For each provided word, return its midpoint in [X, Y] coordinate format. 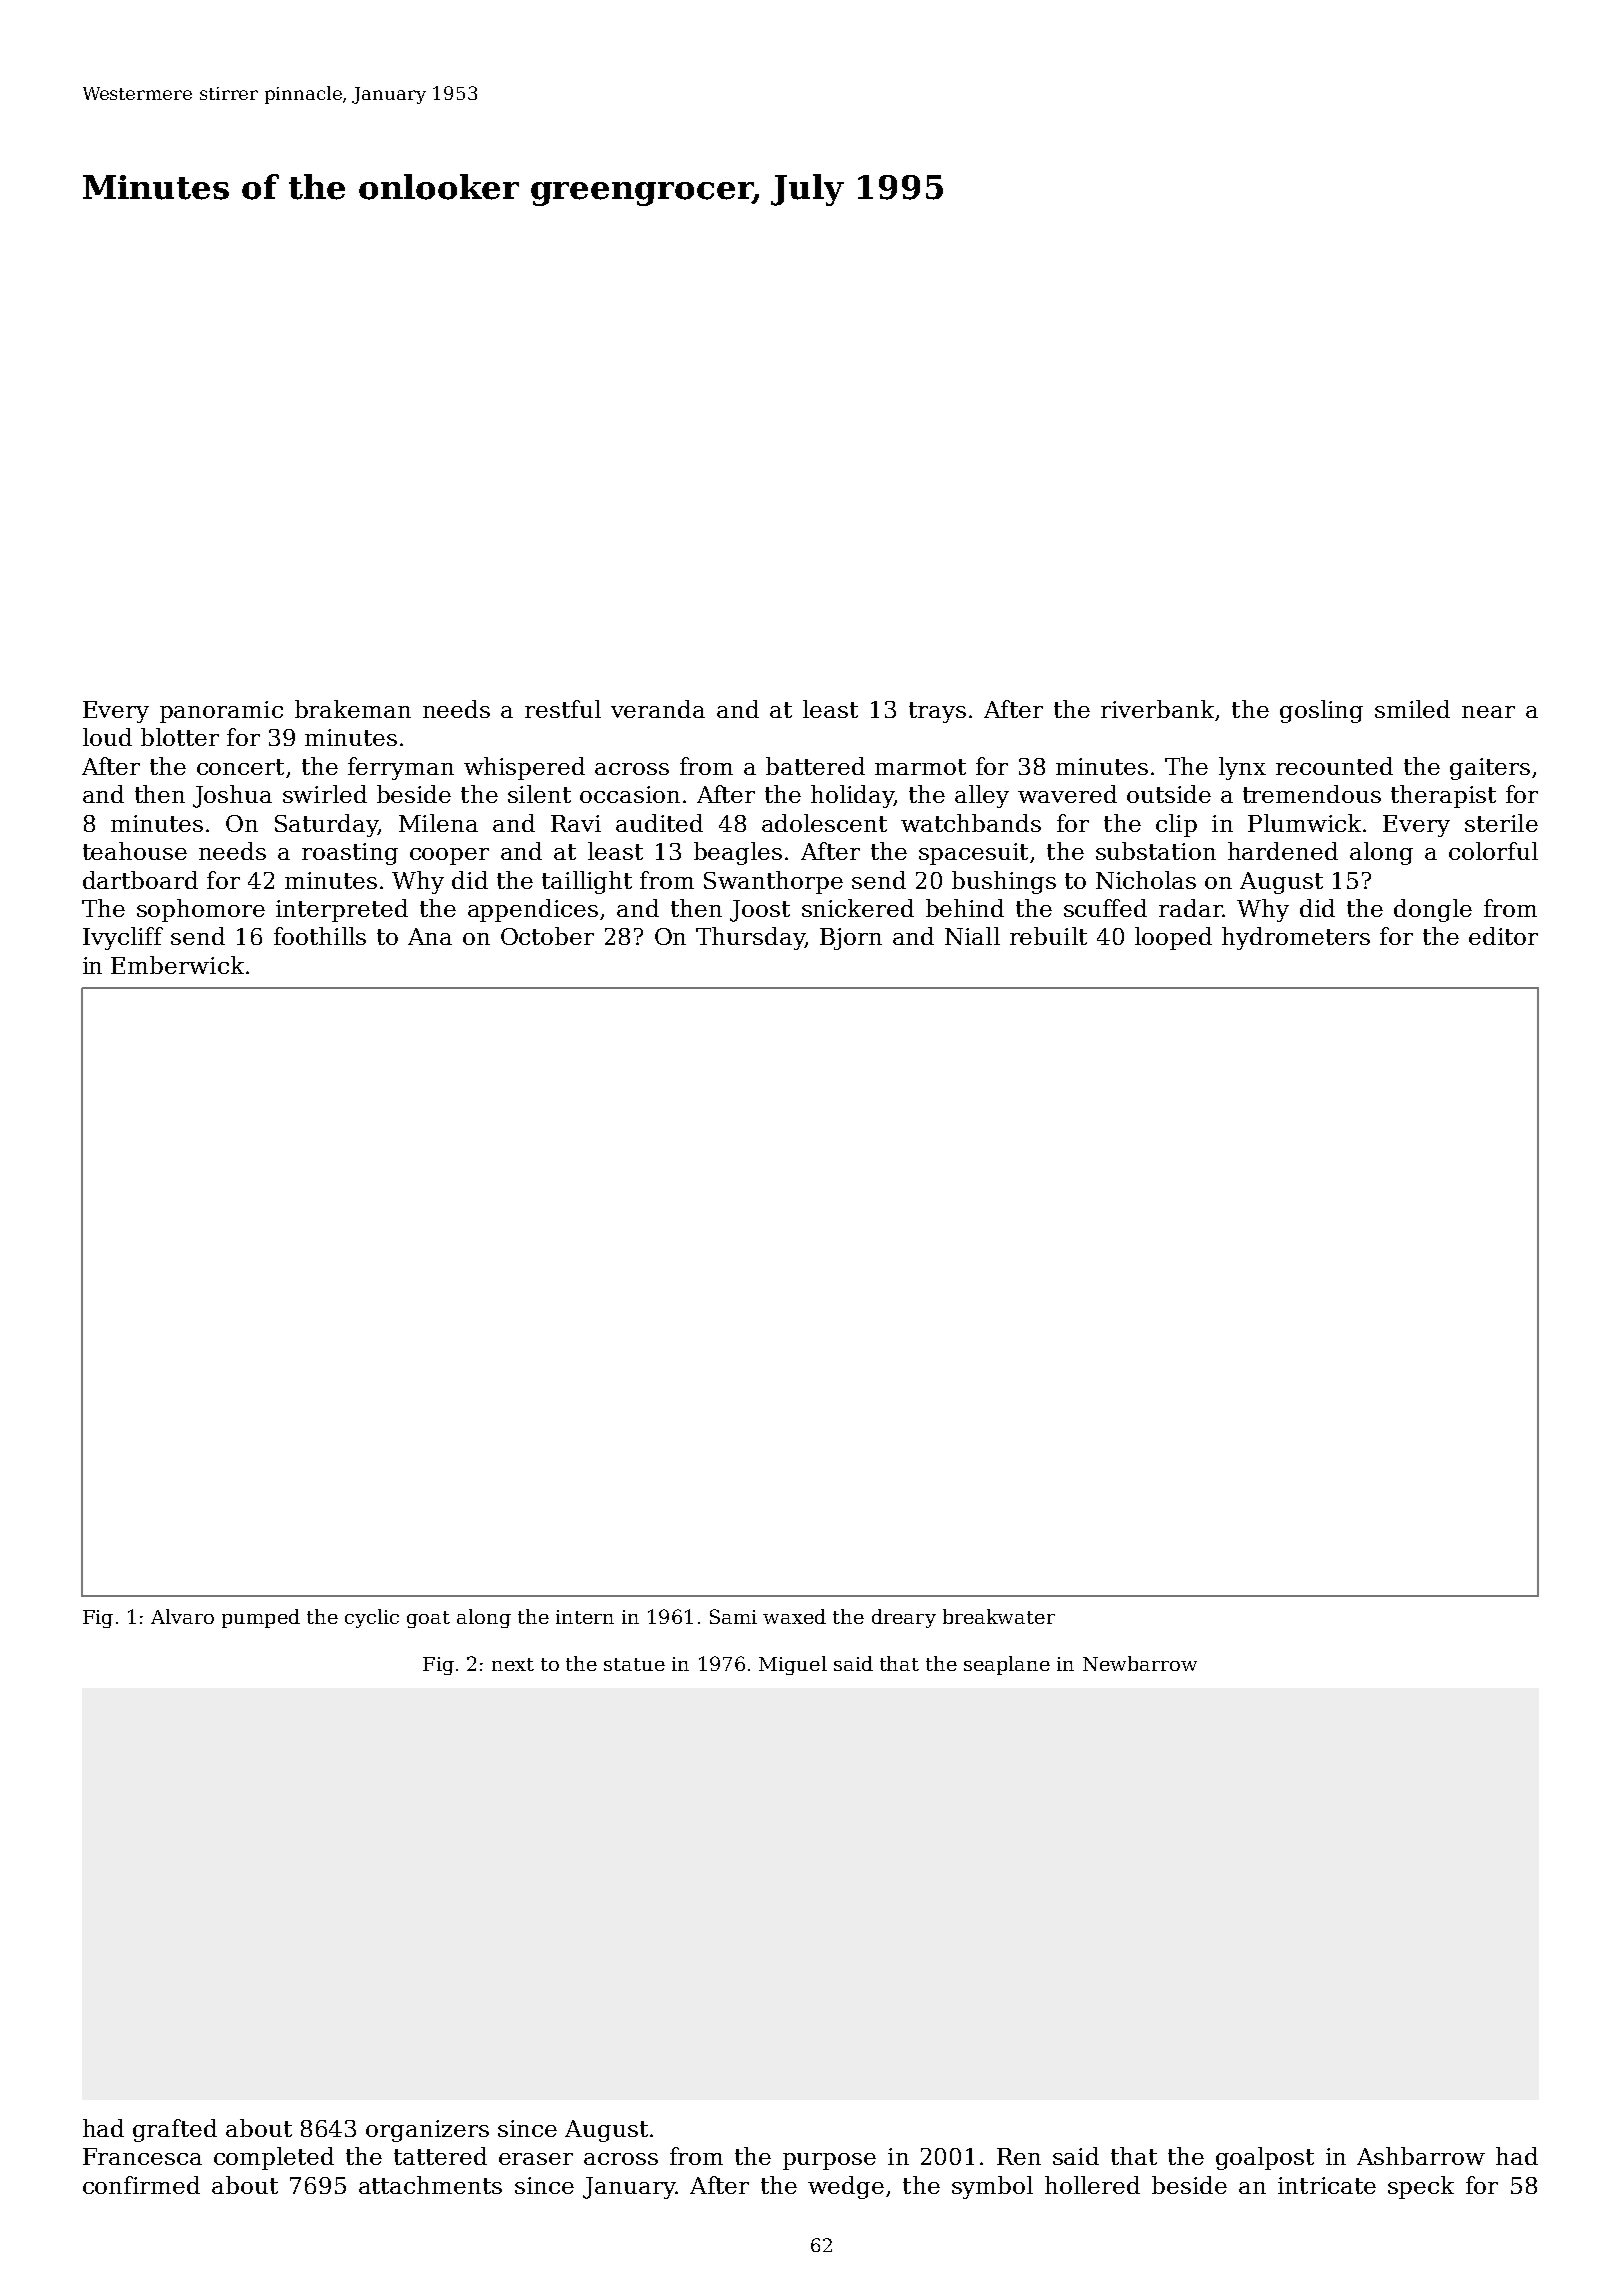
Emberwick [177, 965]
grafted [175, 2130]
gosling [1321, 711]
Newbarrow [1140, 1663]
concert [240, 767]
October [547, 936]
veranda [658, 709]
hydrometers [1296, 938]
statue [634, 1664]
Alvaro [182, 1616]
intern [585, 1617]
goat [428, 1619]
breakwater [999, 1616]
